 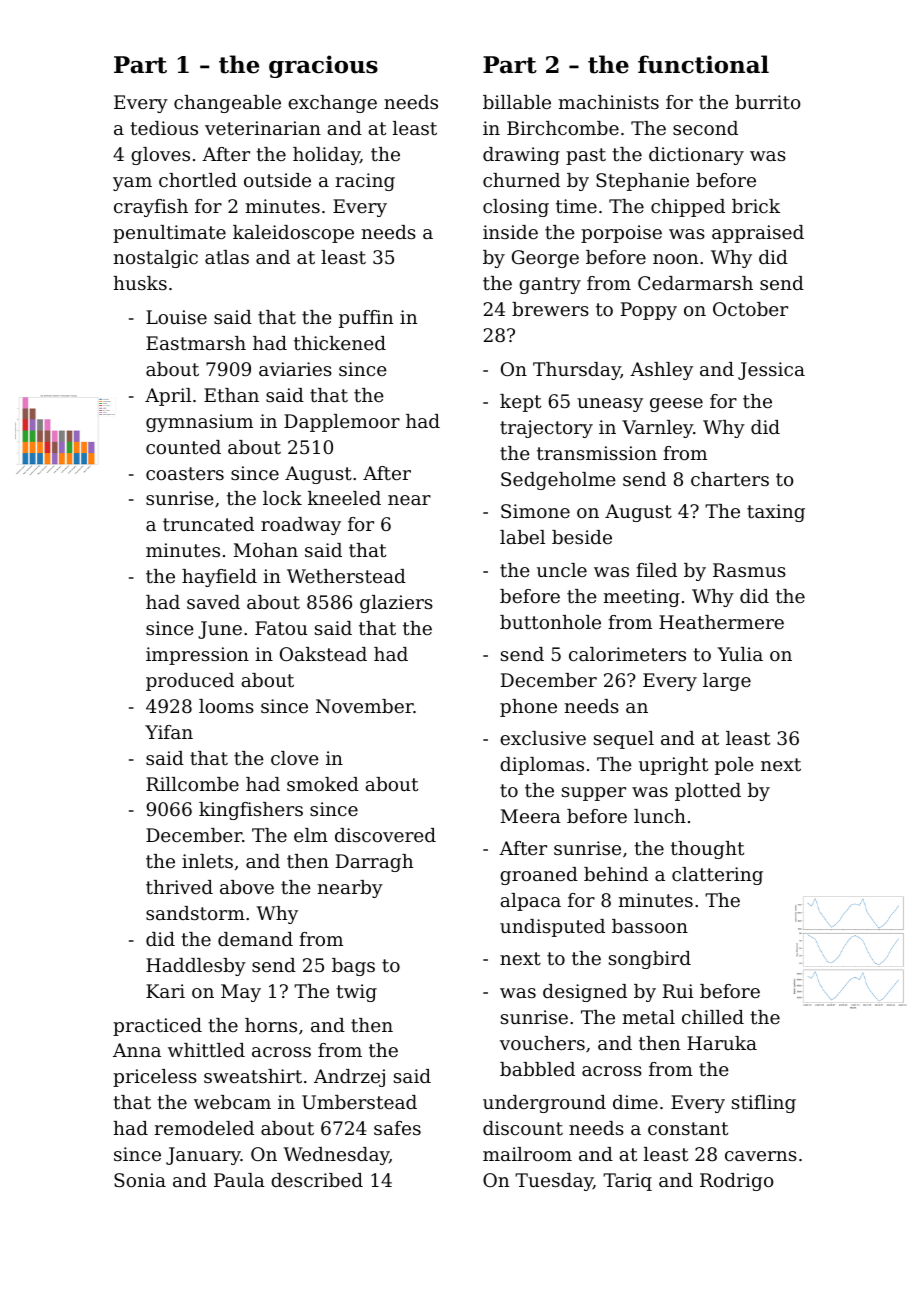 What do you see at coordinates (183, 447) in the document?
I see `counted` at bounding box center [183, 447].
